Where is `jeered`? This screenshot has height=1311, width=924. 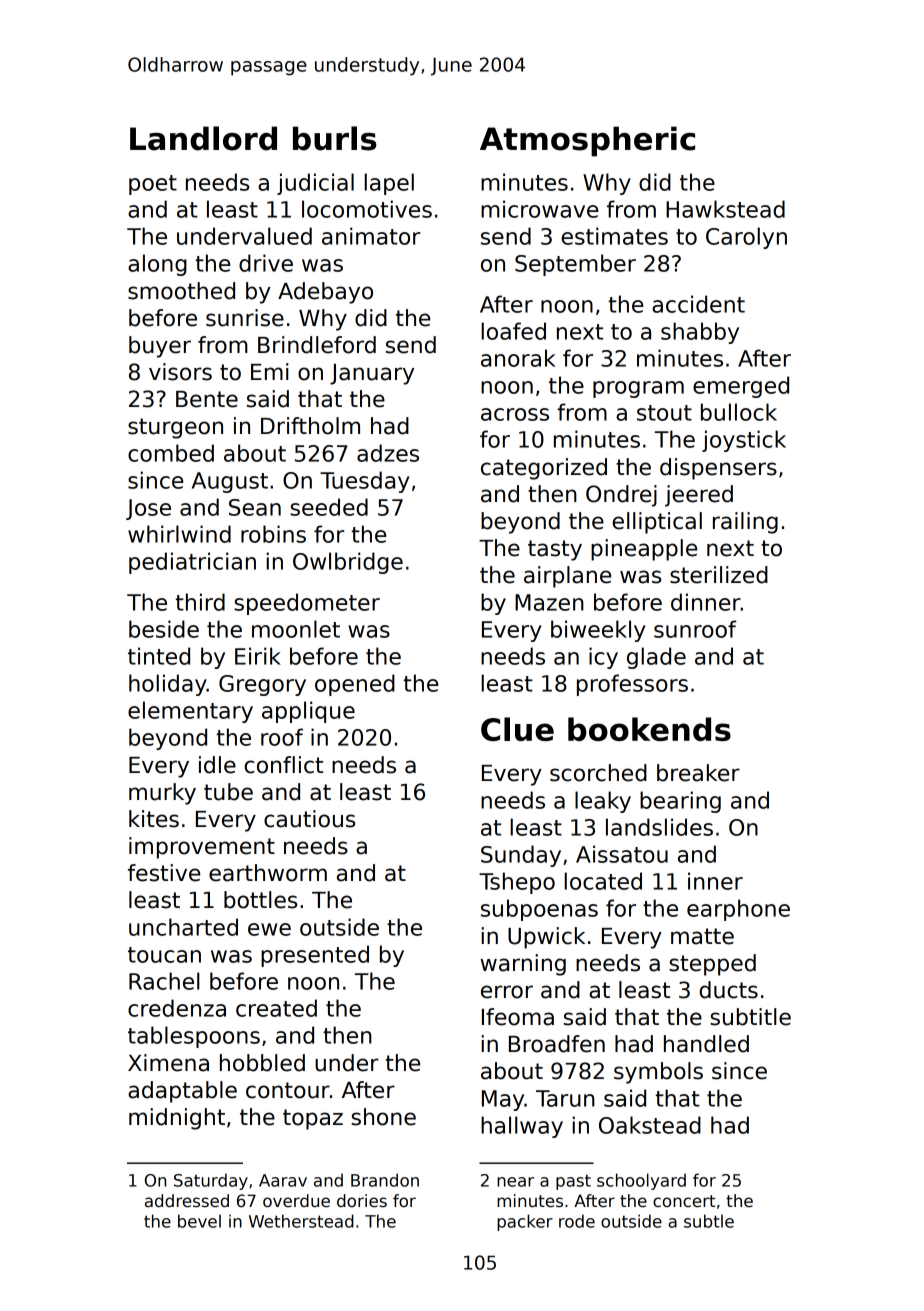
jeered is located at coordinates (699, 496).
